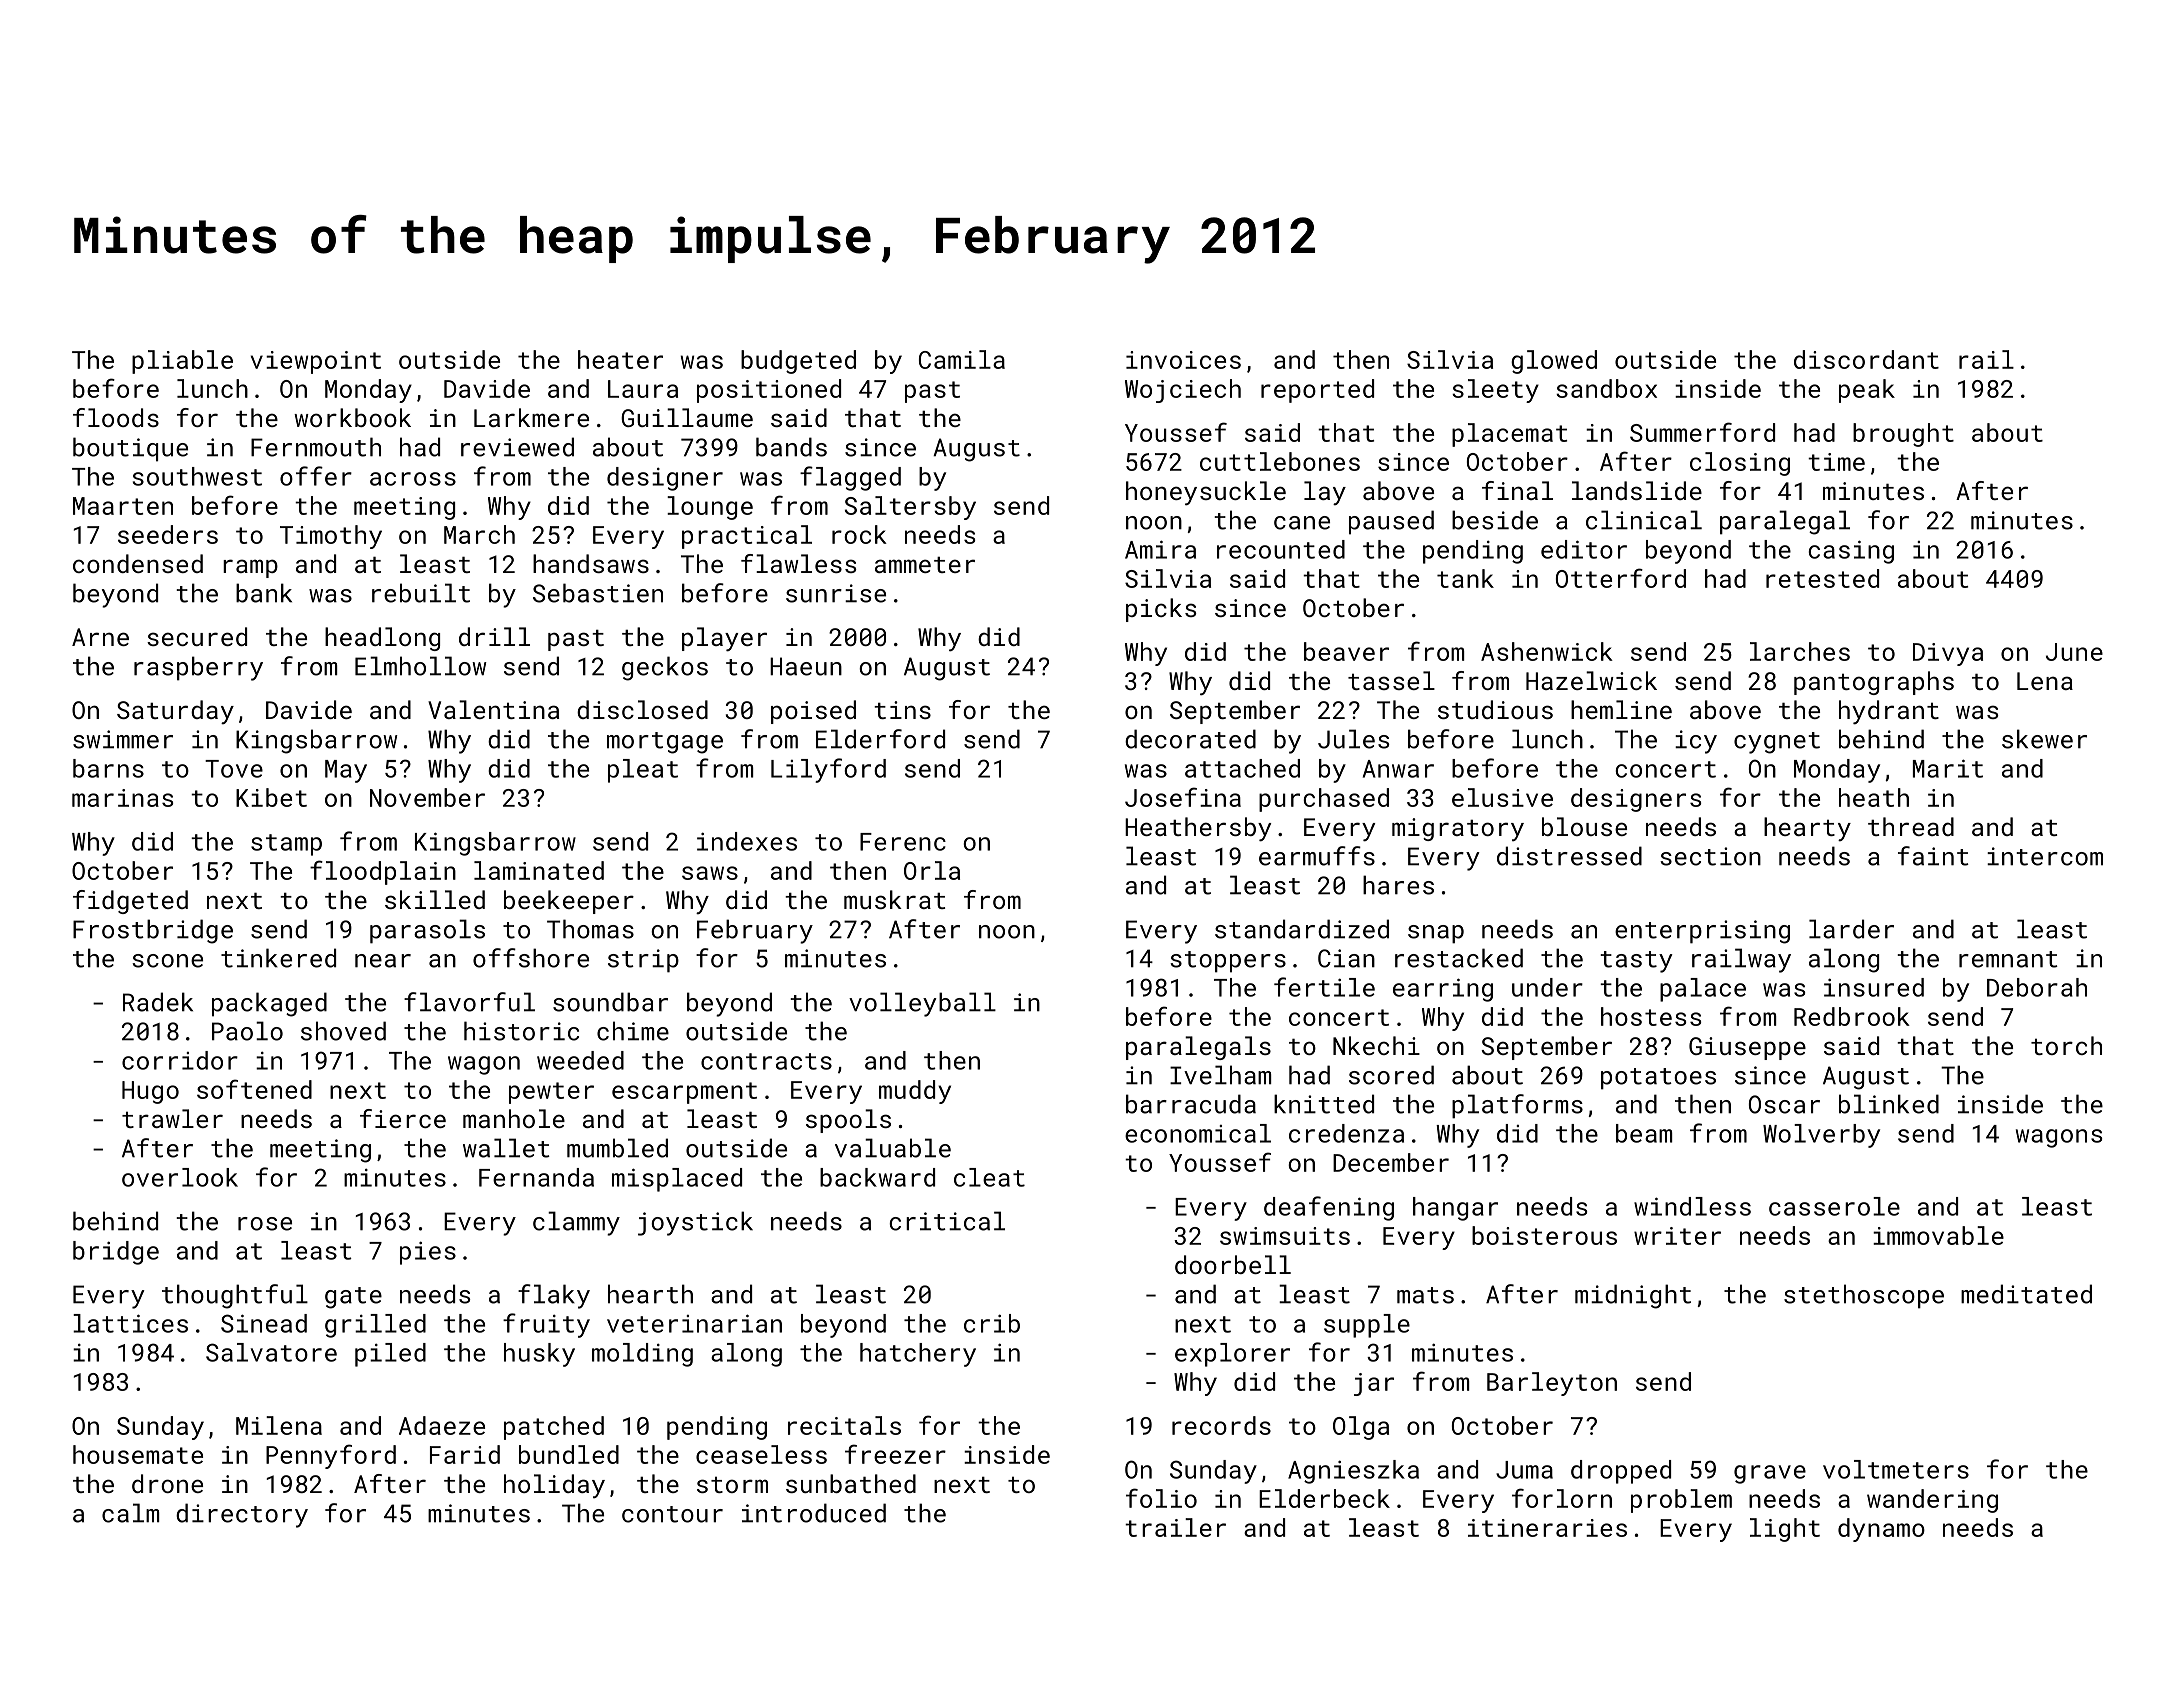  What do you see at coordinates (665, 668) in the document?
I see `geckos` at bounding box center [665, 668].
